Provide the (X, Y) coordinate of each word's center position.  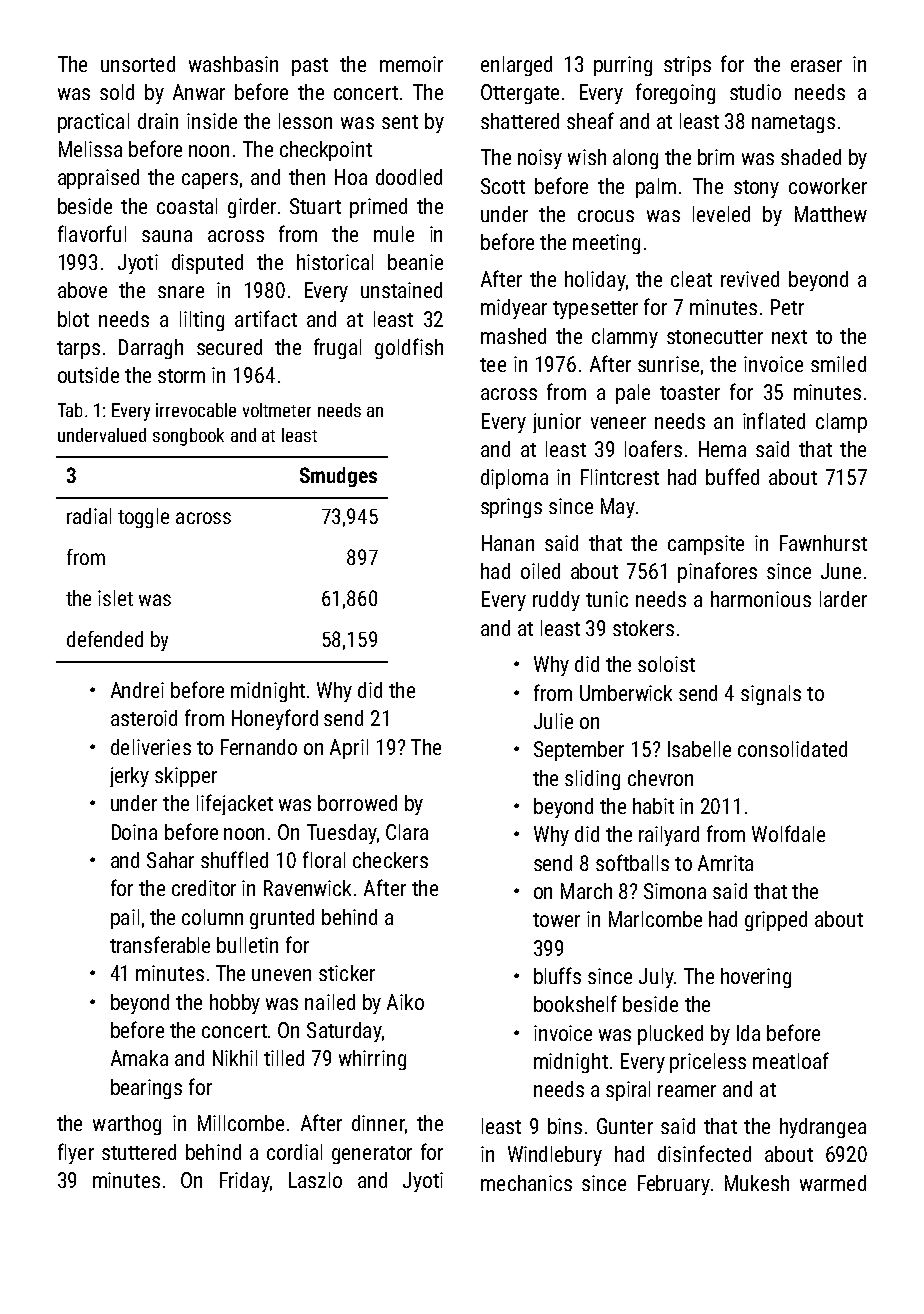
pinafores (717, 572)
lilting (202, 321)
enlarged (516, 66)
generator (372, 1155)
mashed (513, 336)
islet (115, 598)
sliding (592, 780)
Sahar (170, 860)
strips (687, 66)
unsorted (138, 64)
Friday (244, 1182)
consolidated (792, 749)
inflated (774, 420)
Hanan (508, 543)
